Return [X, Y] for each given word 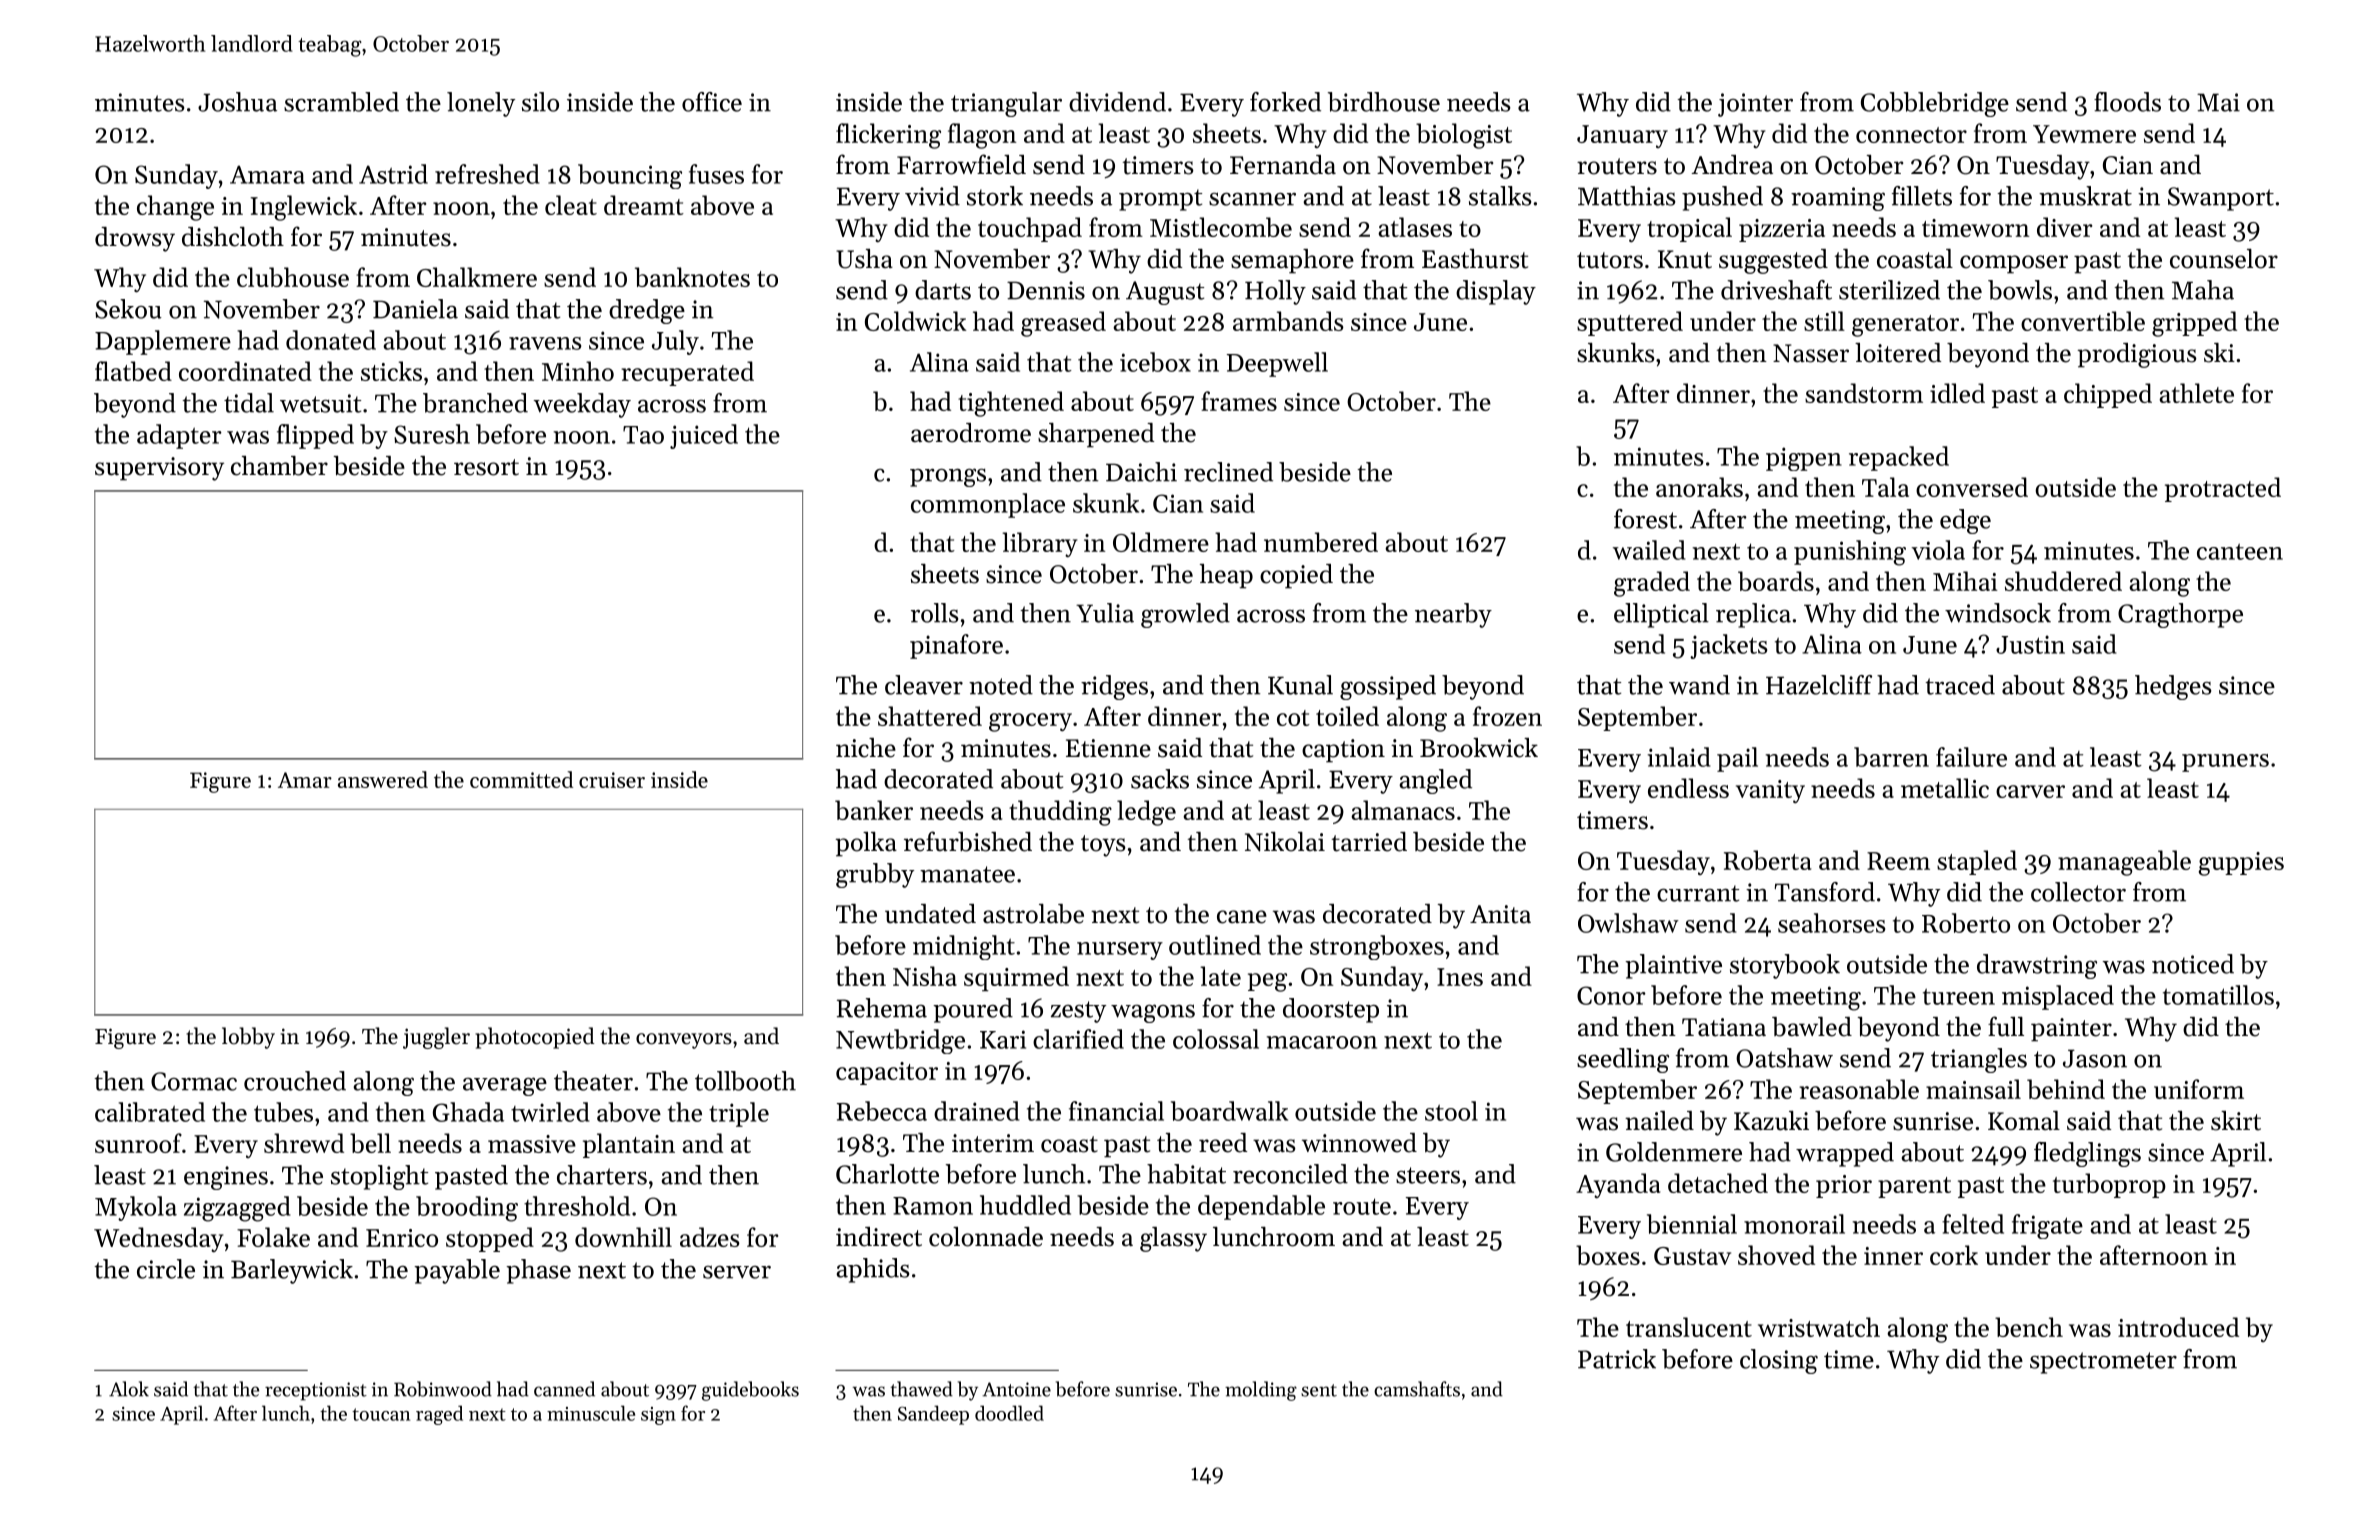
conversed [1972, 487]
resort [486, 467]
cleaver [924, 685]
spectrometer [2103, 1363]
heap [1226, 576]
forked [1285, 102]
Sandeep [933, 1415]
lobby [248, 1038]
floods [2127, 102]
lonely [481, 104]
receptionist [316, 1391]
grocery [1030, 722]
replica [1753, 615]
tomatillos [2218, 995]
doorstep [1331, 1010]
